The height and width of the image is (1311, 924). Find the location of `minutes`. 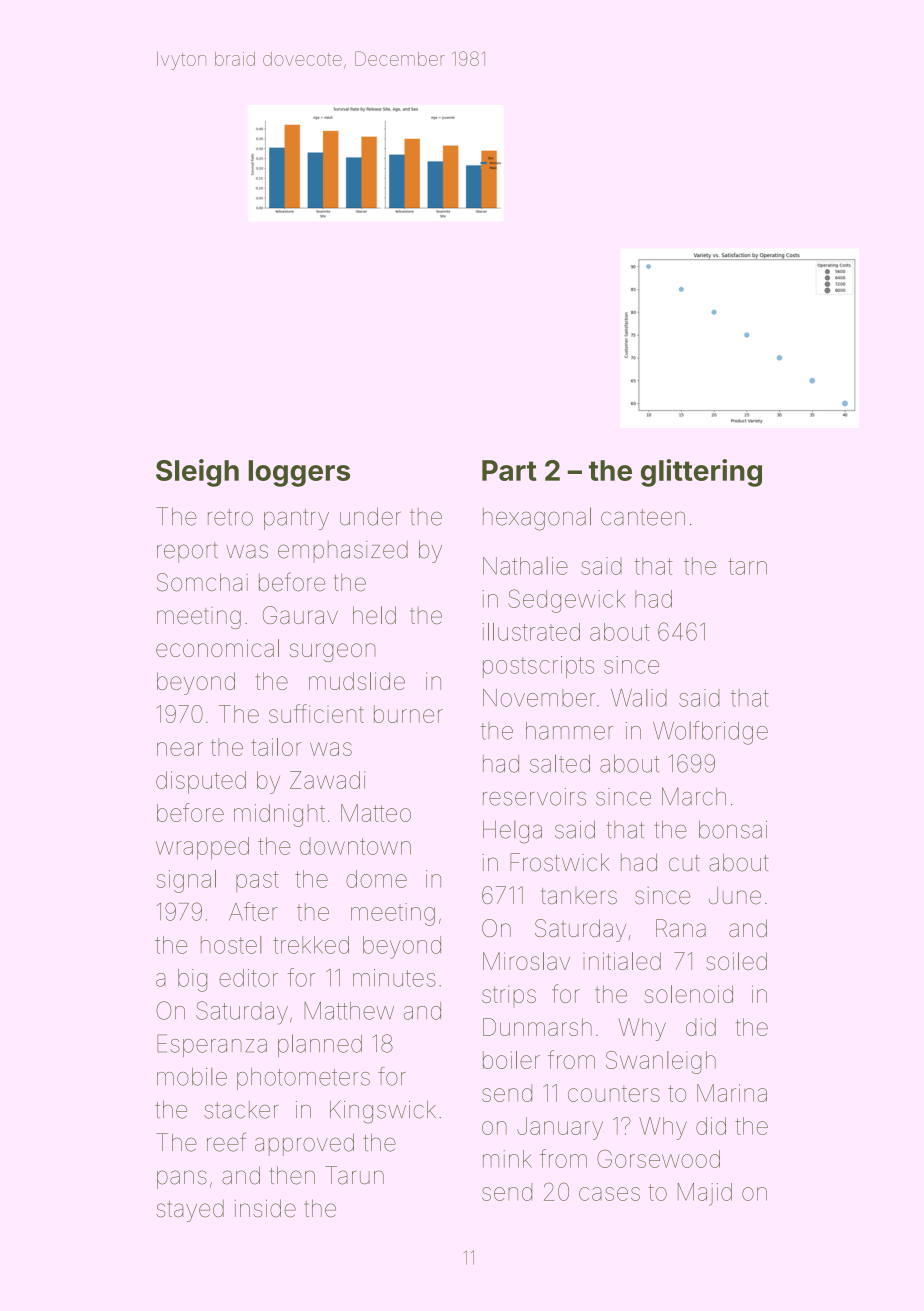

minutes is located at coordinates (394, 978).
